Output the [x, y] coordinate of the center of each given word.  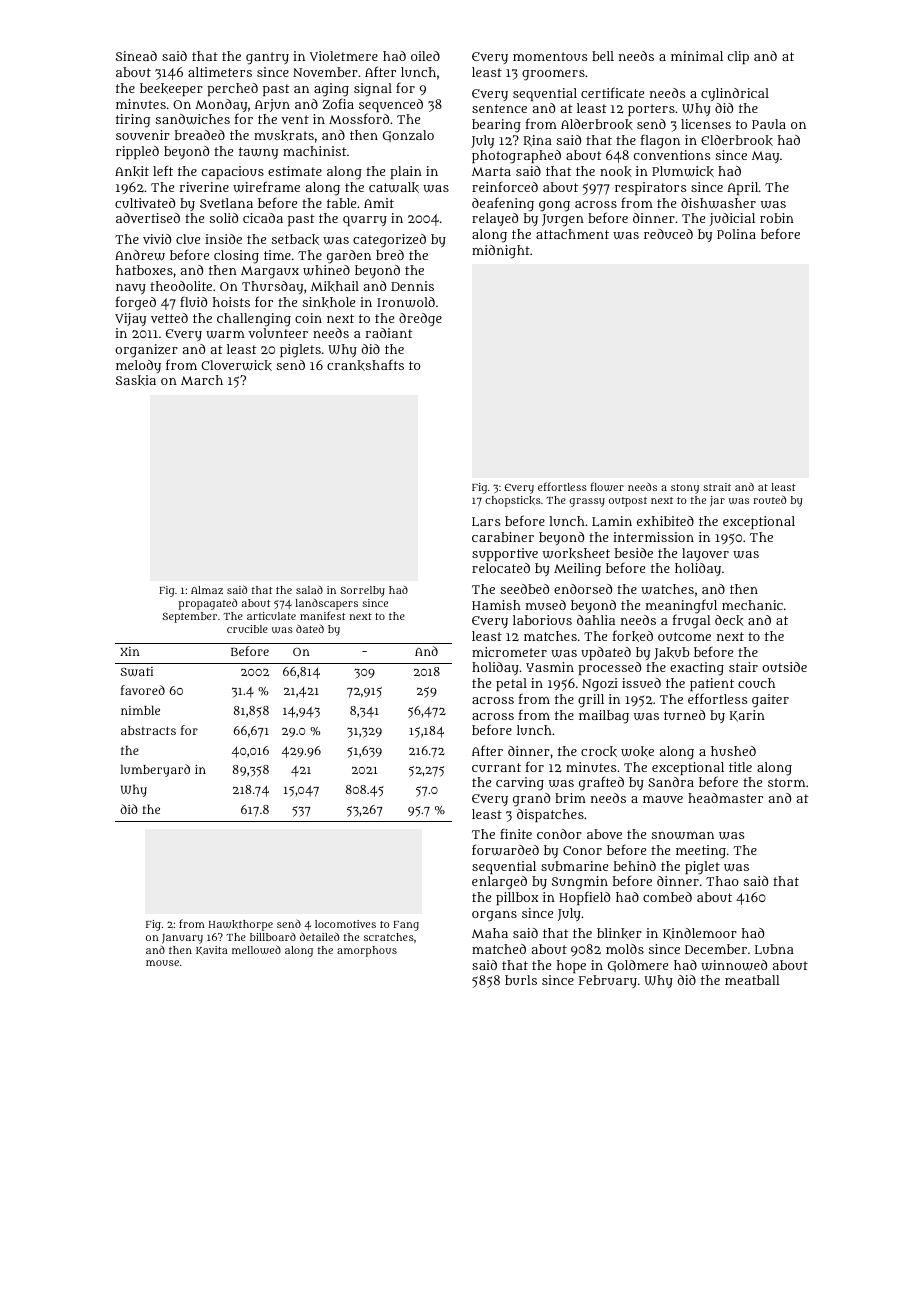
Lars [486, 522]
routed [769, 499]
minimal [697, 56]
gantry [267, 58]
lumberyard [155, 770]
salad [309, 589]
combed [667, 897]
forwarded [505, 849]
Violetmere [344, 56]
